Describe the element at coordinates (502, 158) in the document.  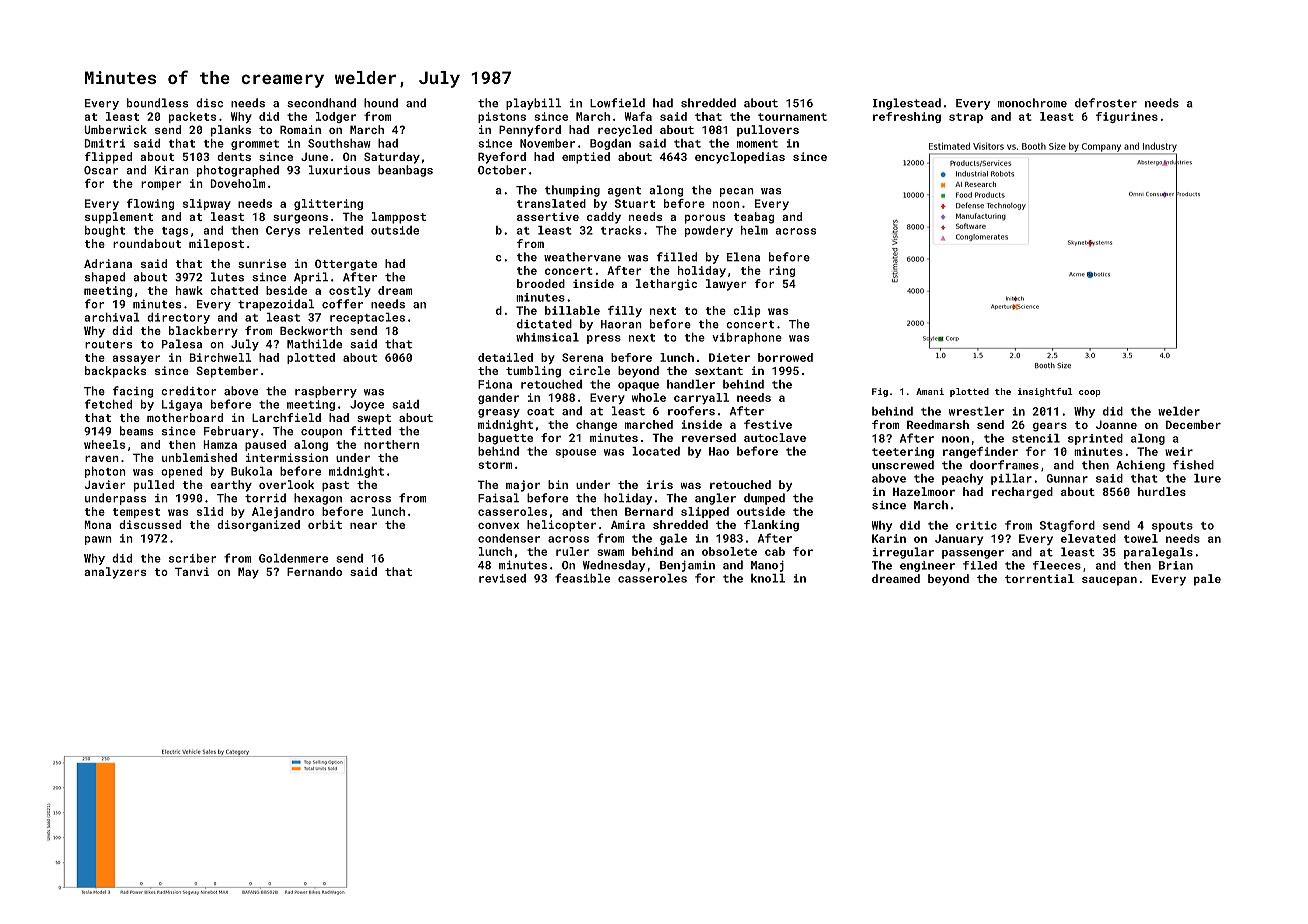
I see `Ryeford` at that location.
